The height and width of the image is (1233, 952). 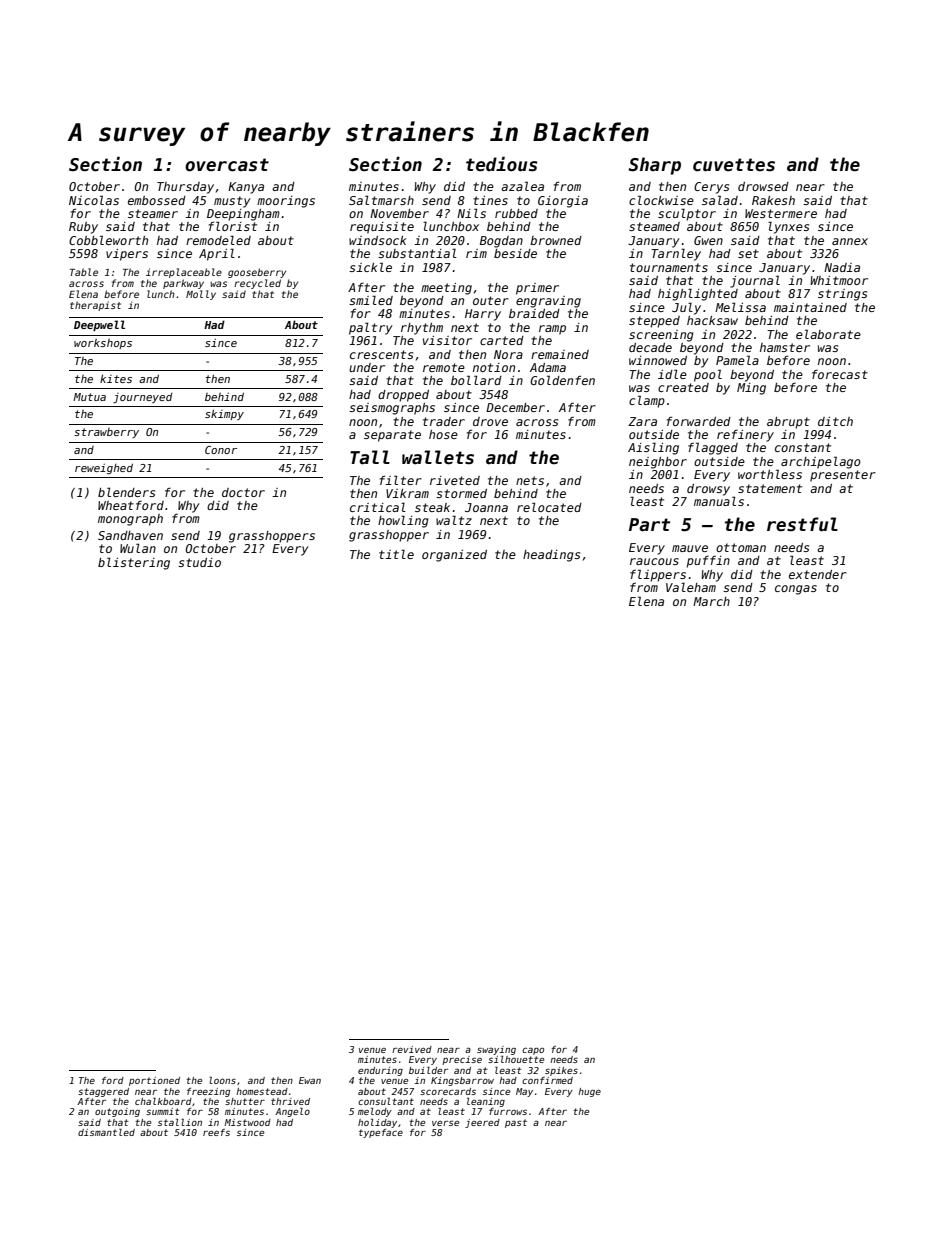 What do you see at coordinates (134, 563) in the image?
I see `blistering` at bounding box center [134, 563].
